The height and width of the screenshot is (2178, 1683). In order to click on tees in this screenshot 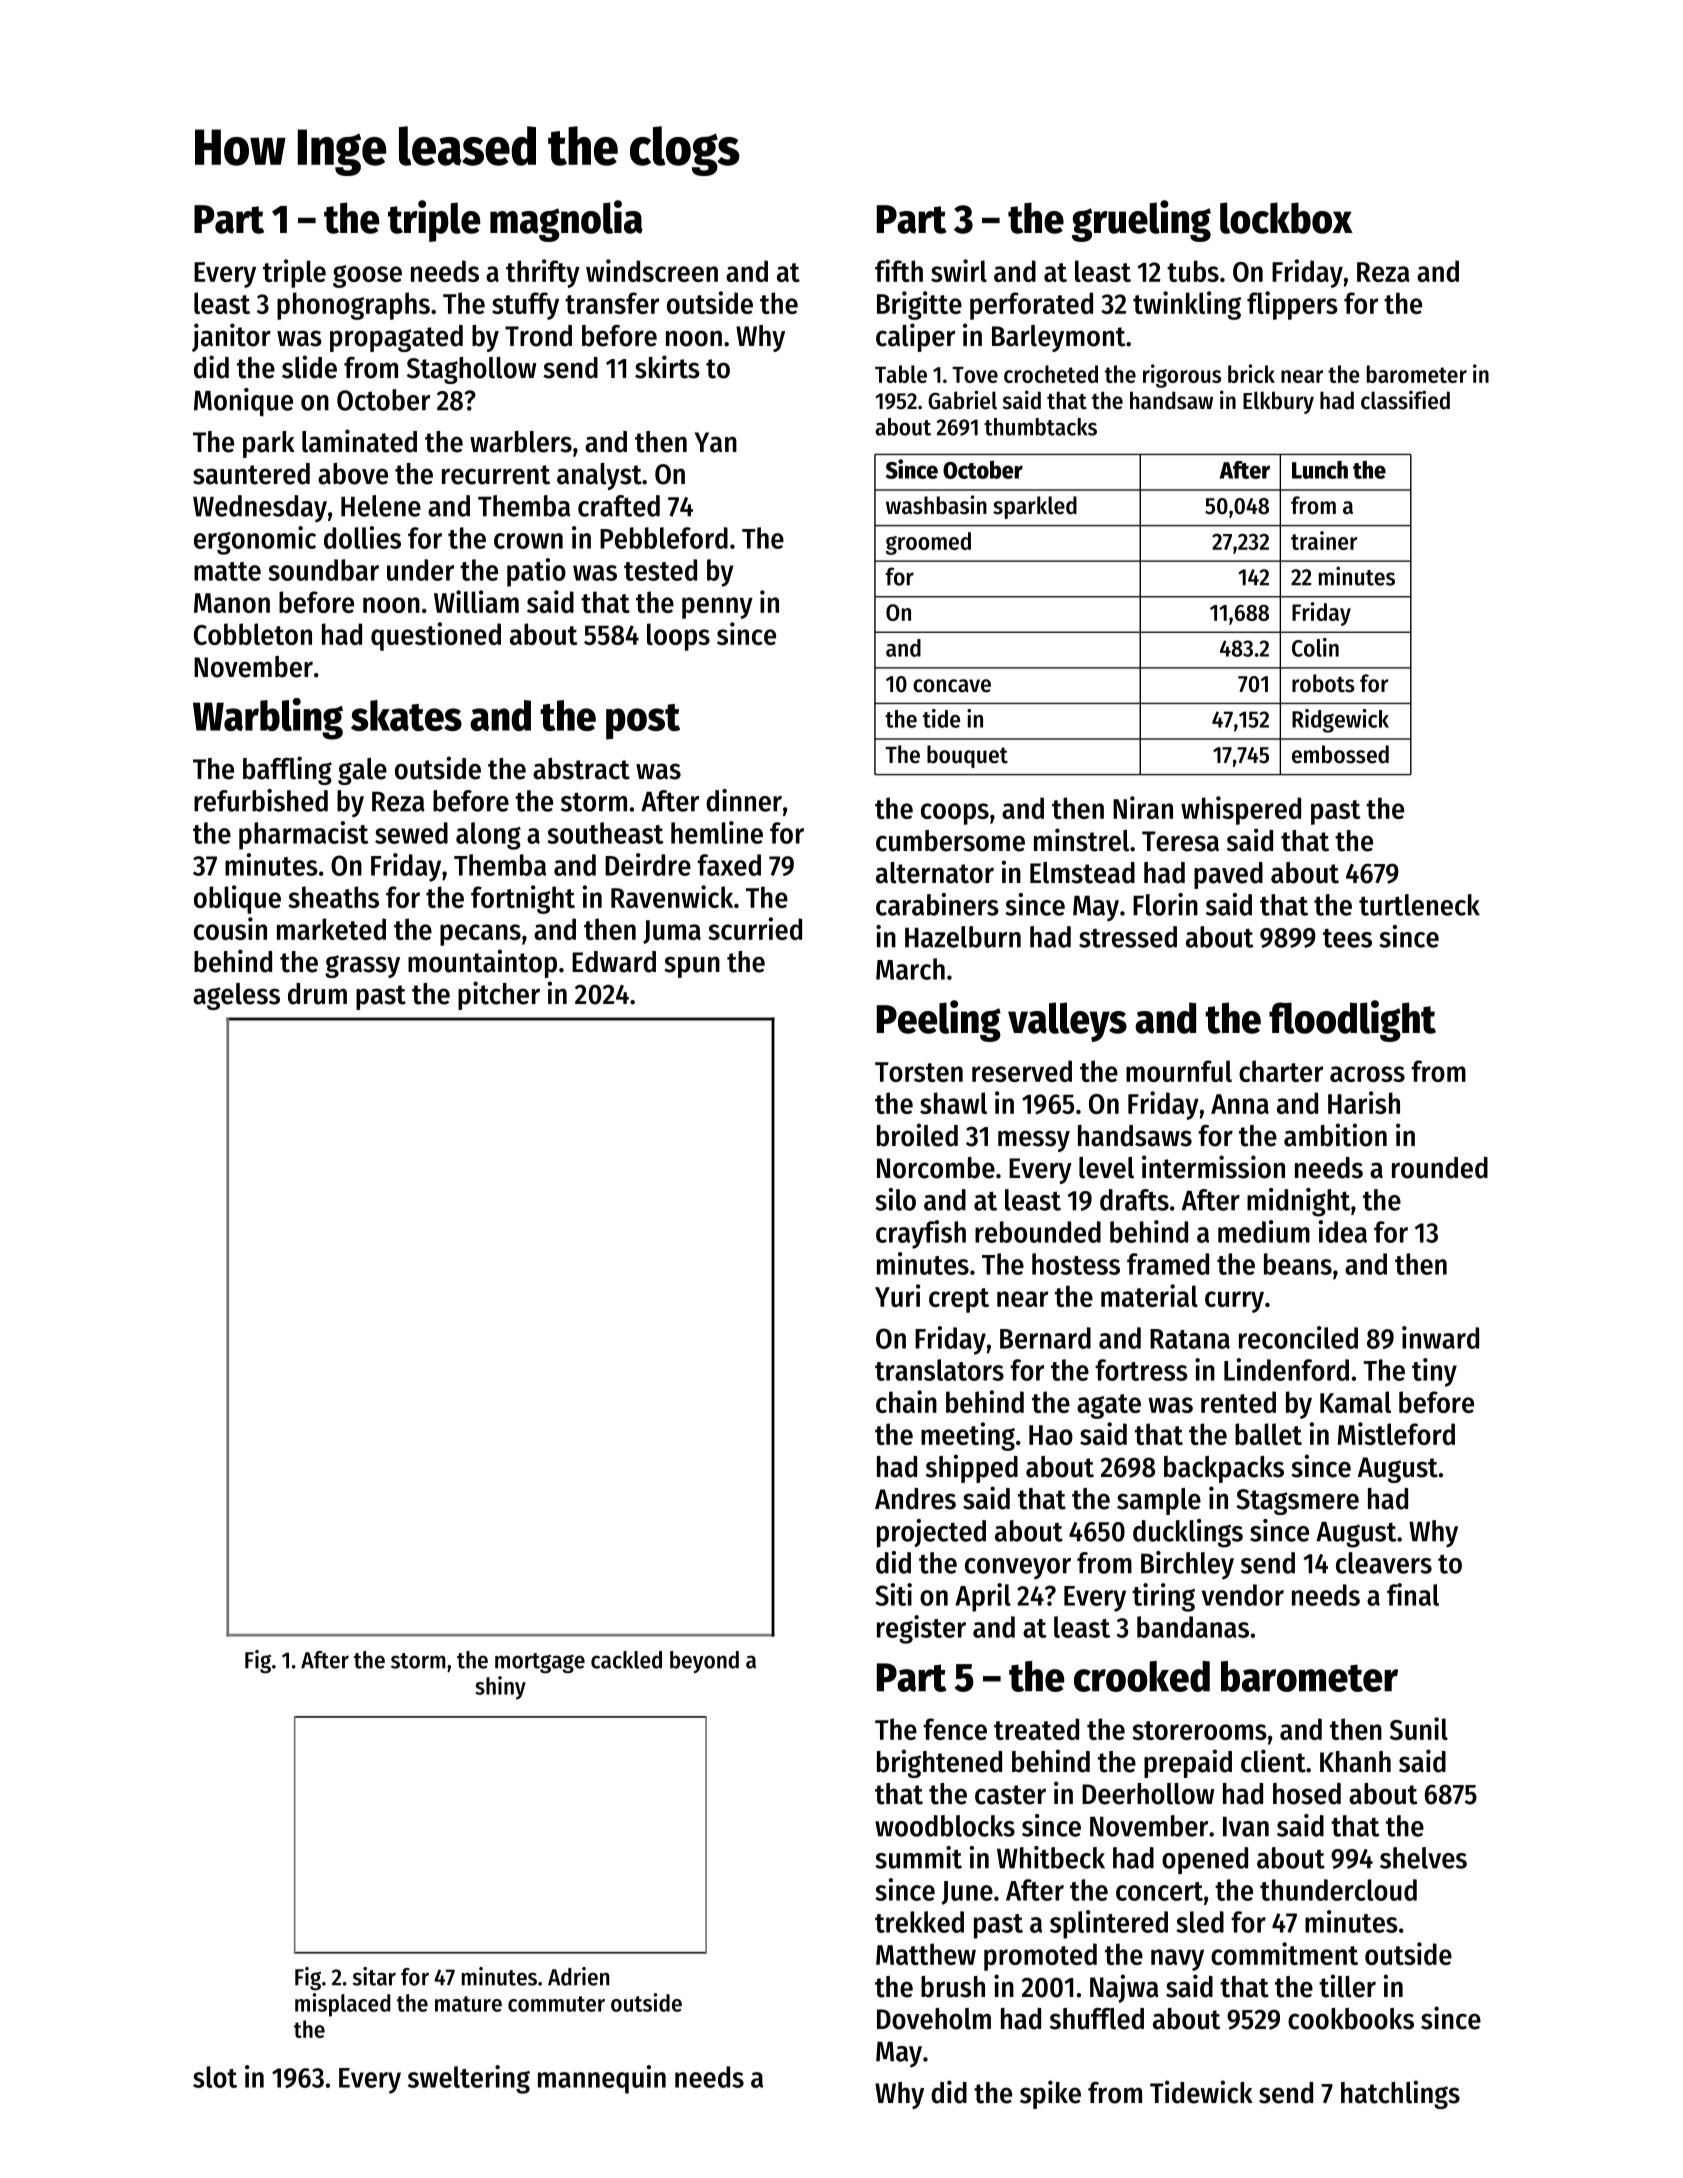, I will do `click(1347, 938)`.
